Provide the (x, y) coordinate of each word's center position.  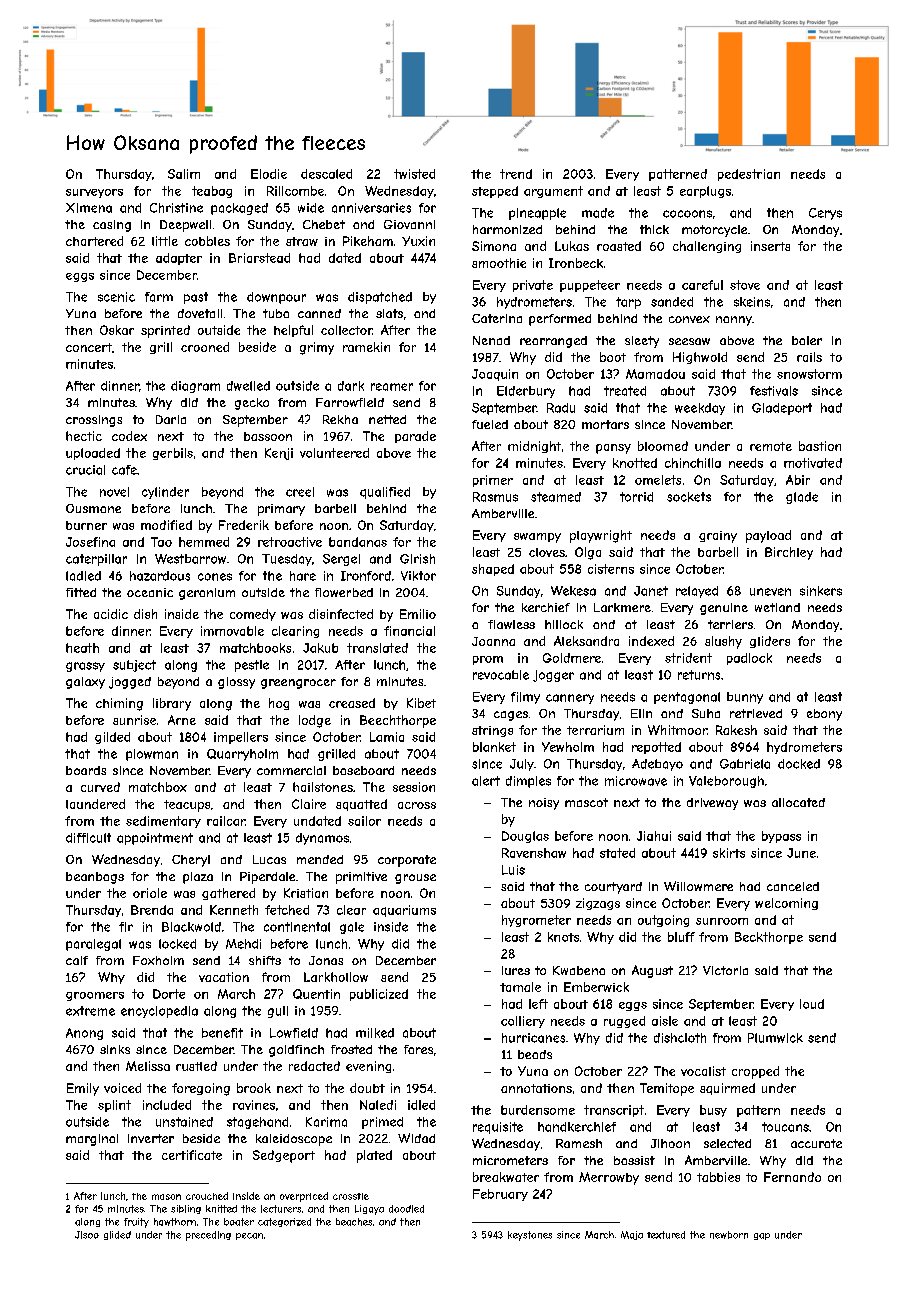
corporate (407, 861)
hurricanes (533, 1038)
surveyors (94, 193)
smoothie (499, 263)
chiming (119, 704)
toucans (785, 1127)
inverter (151, 1138)
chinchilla (693, 463)
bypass (781, 837)
